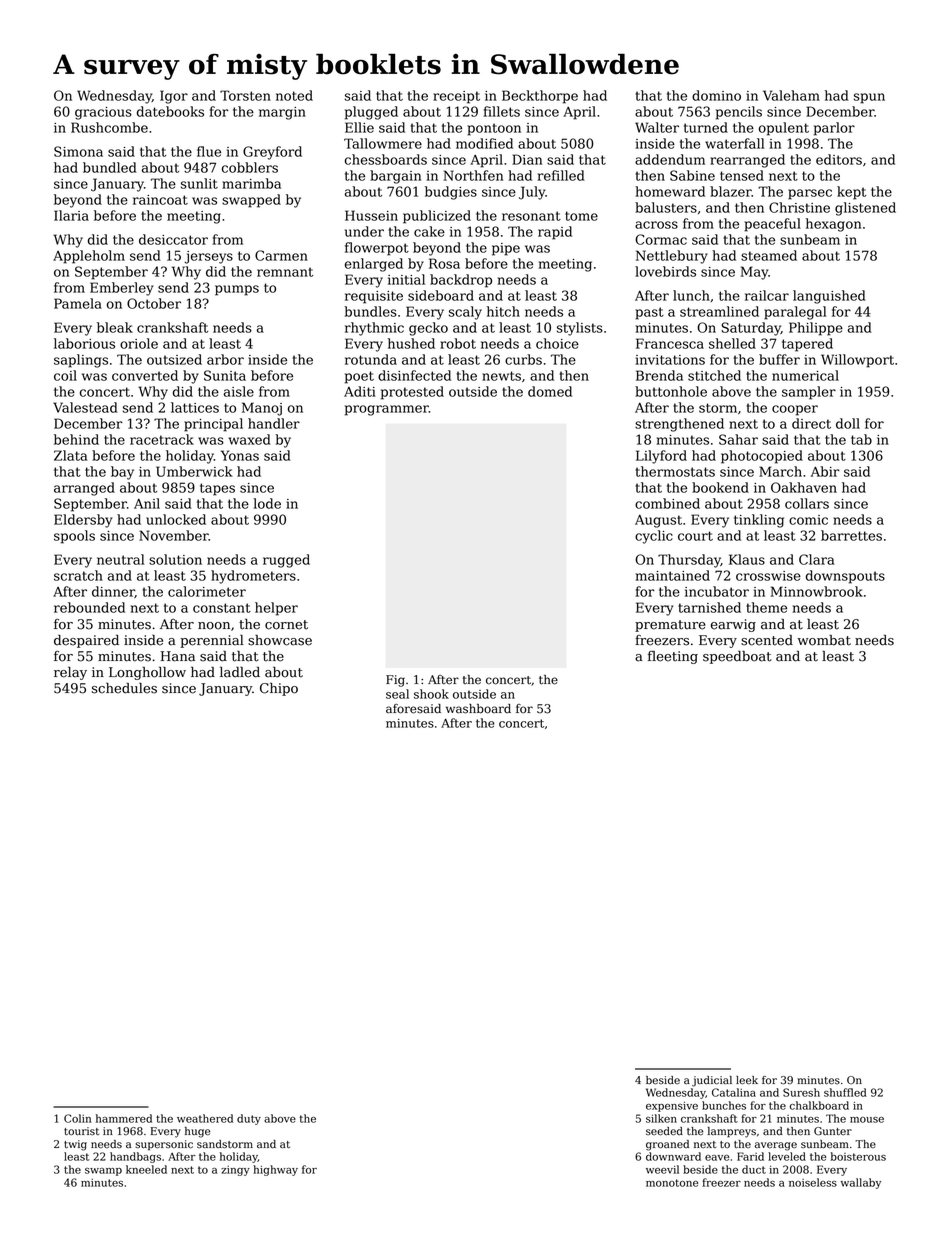 The image size is (952, 1233). I want to click on Simona, so click(78, 151).
